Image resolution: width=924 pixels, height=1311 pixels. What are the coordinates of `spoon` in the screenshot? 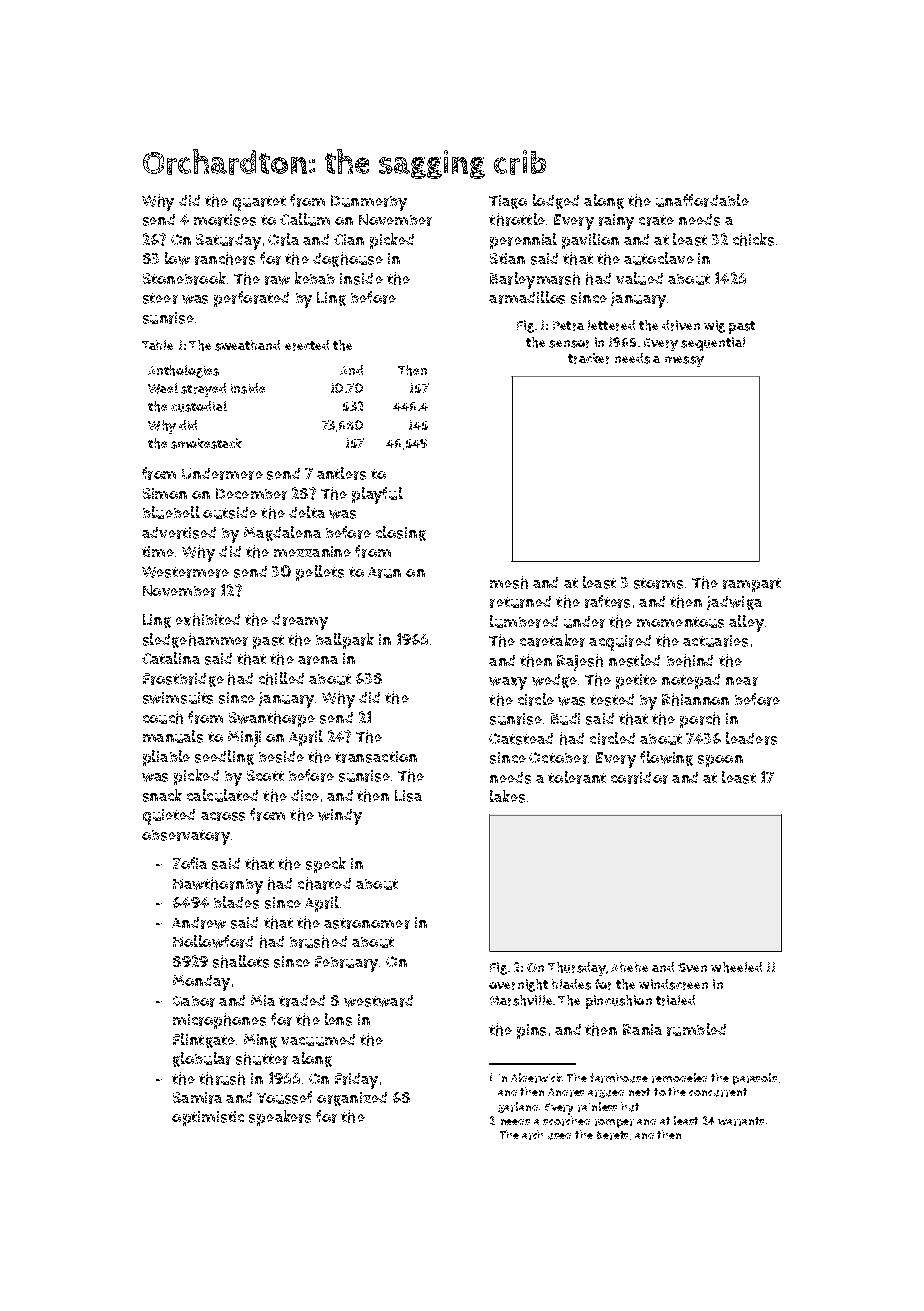 It's located at (720, 761).
